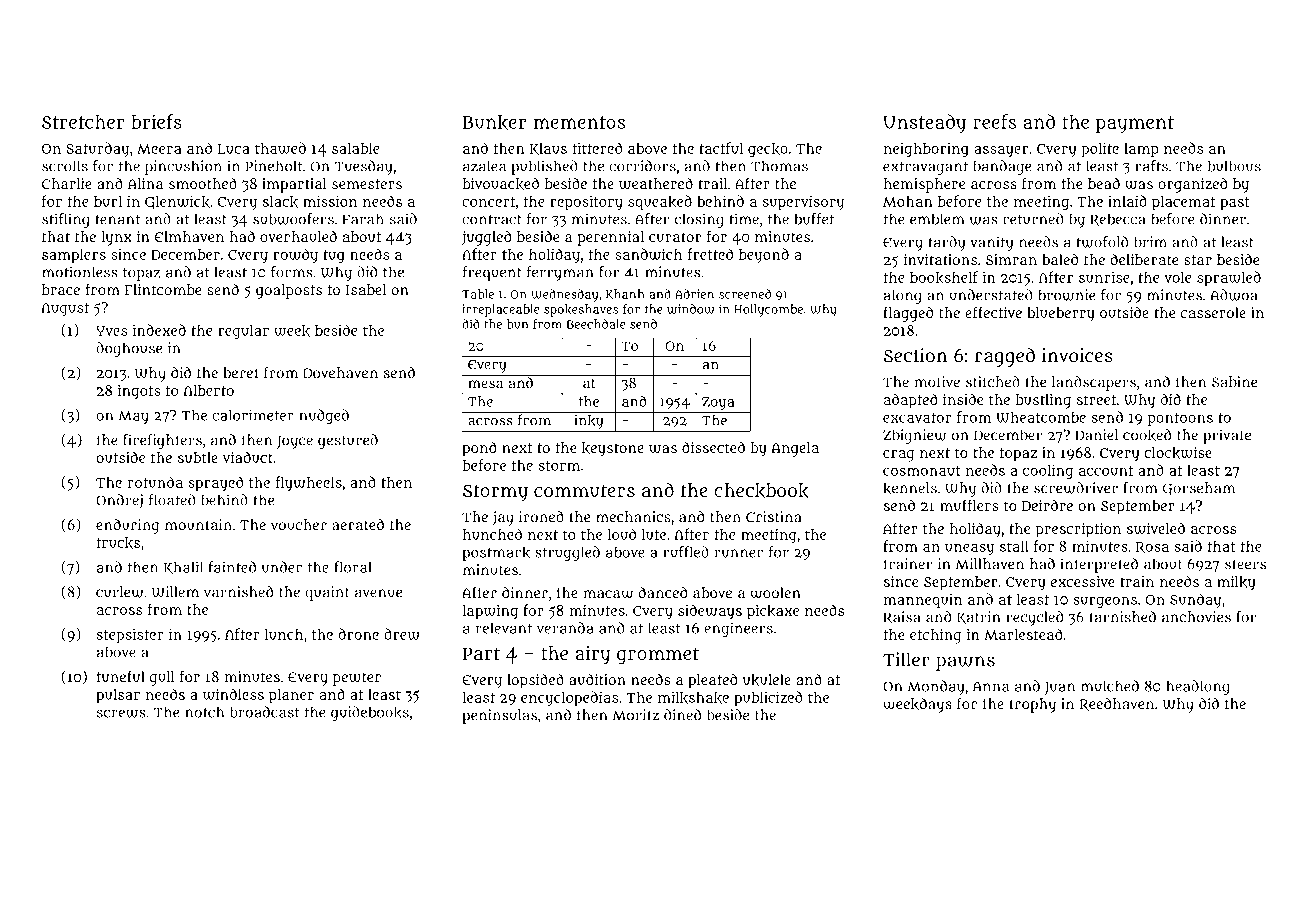 Image resolution: width=1308 pixels, height=924 pixels. I want to click on invoices, so click(1077, 355).
